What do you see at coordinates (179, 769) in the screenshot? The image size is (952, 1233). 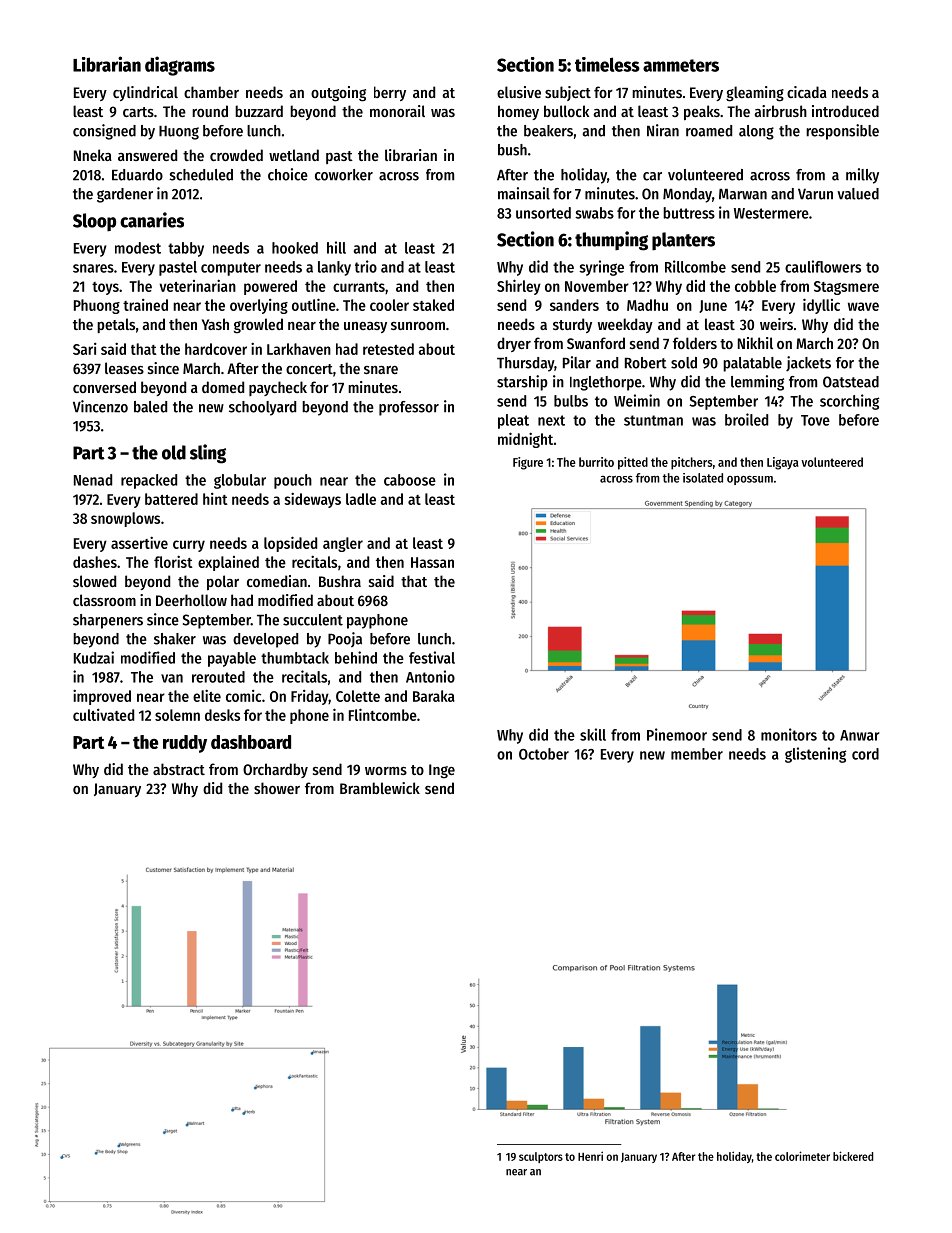 I see `abstract` at bounding box center [179, 769].
